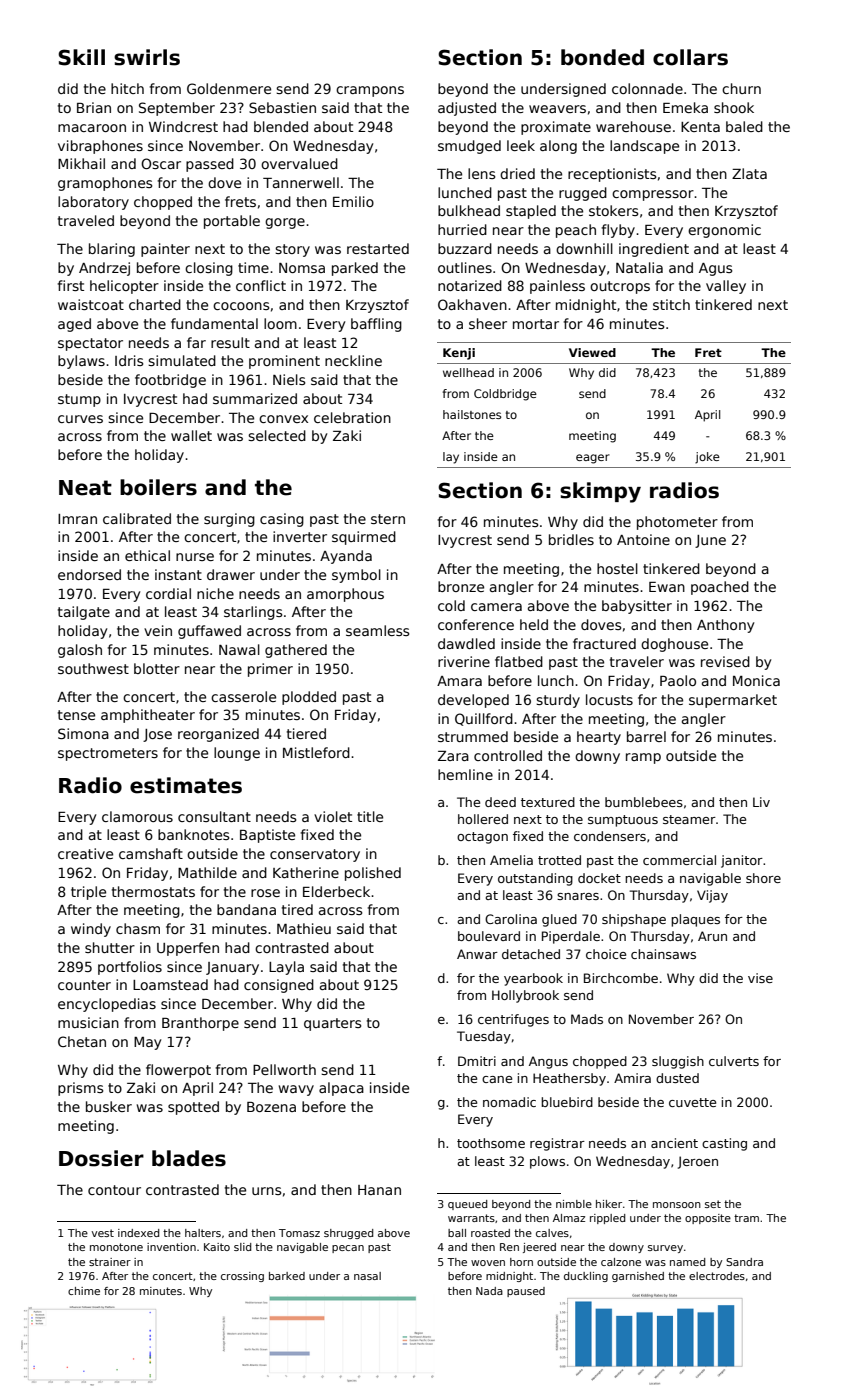 The width and height of the image is (849, 1400). What do you see at coordinates (110, 1262) in the image?
I see `strainer` at bounding box center [110, 1262].
